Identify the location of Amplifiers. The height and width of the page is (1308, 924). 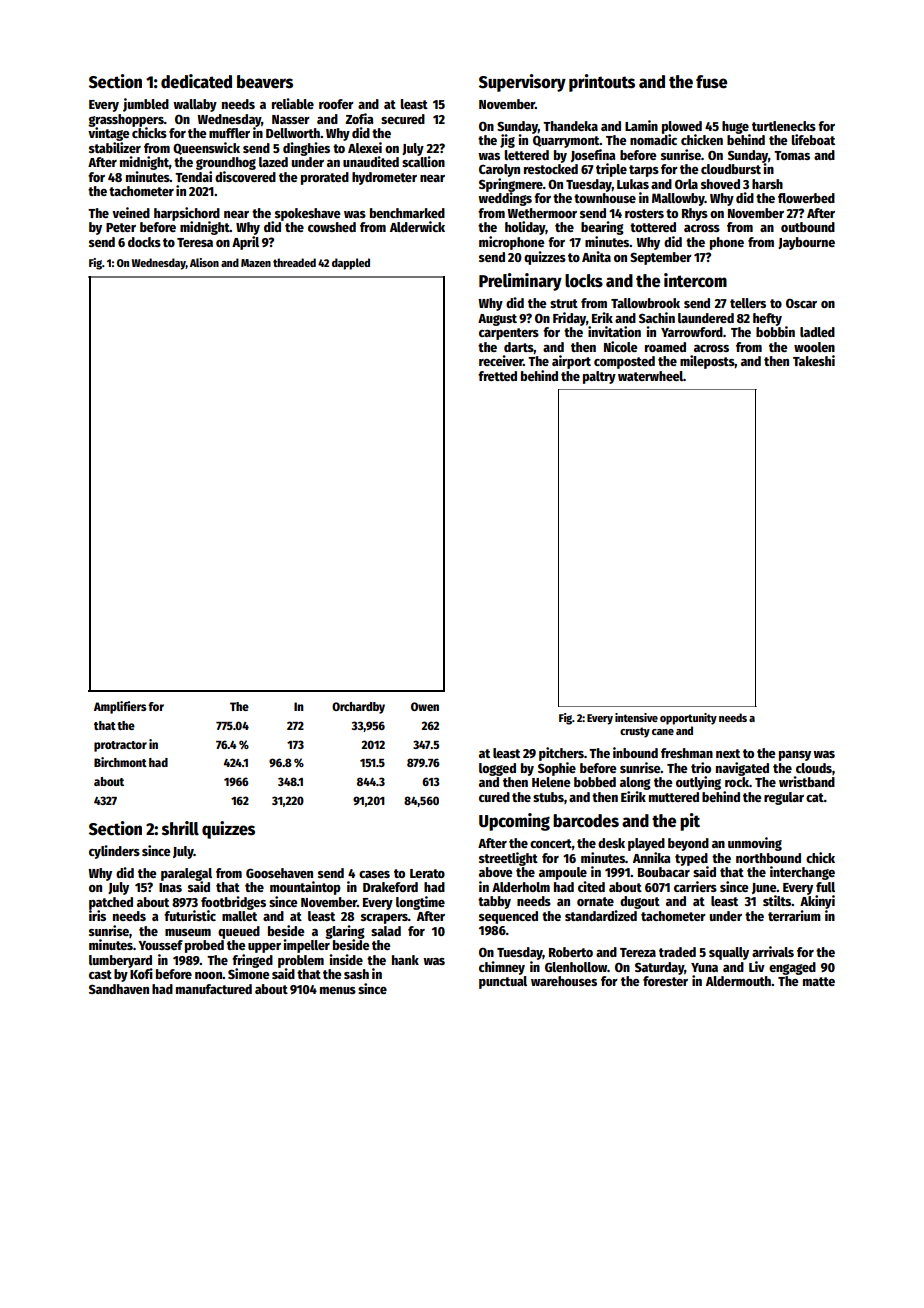
(120, 707).
